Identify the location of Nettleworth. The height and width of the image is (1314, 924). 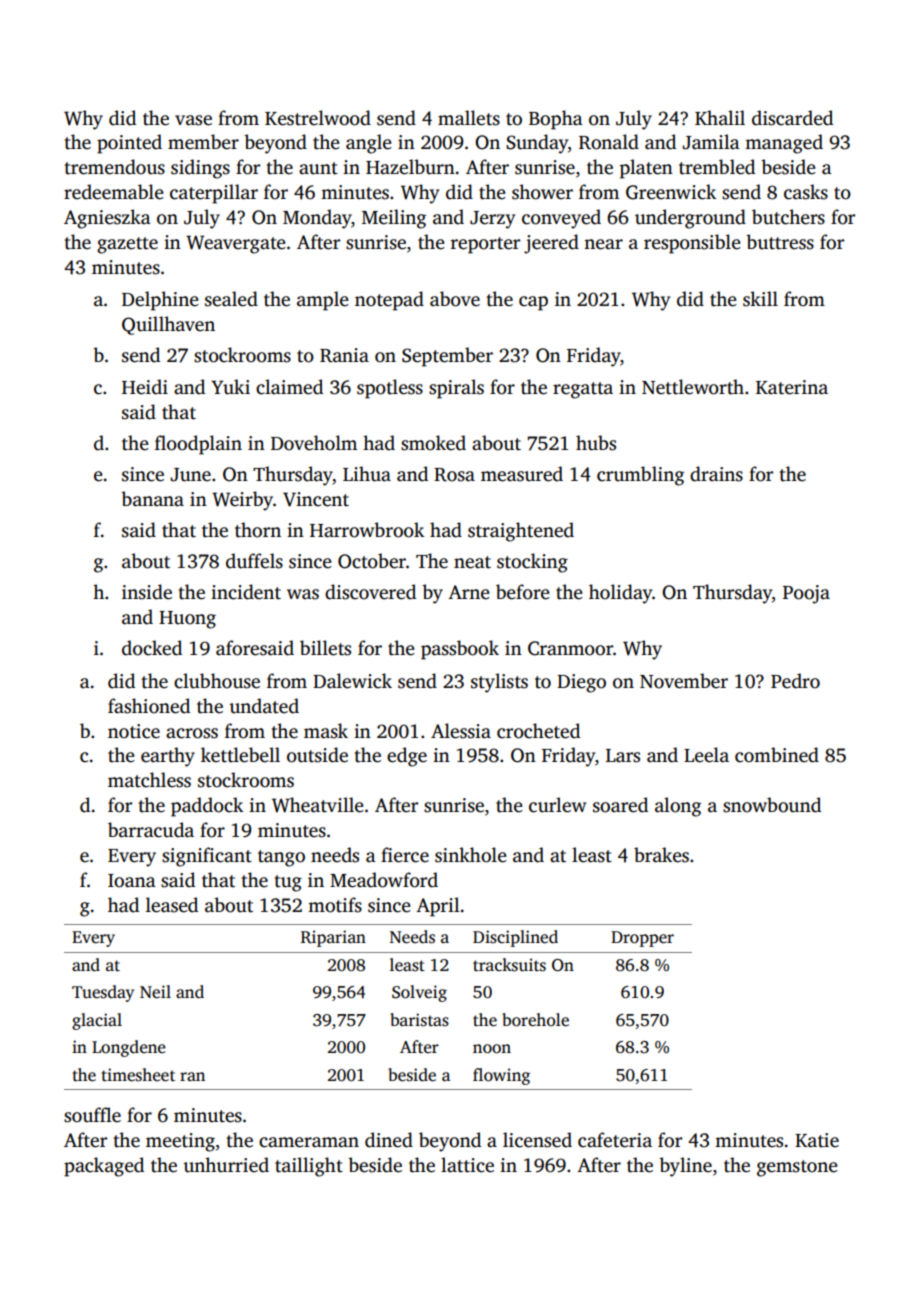
(693, 387).
